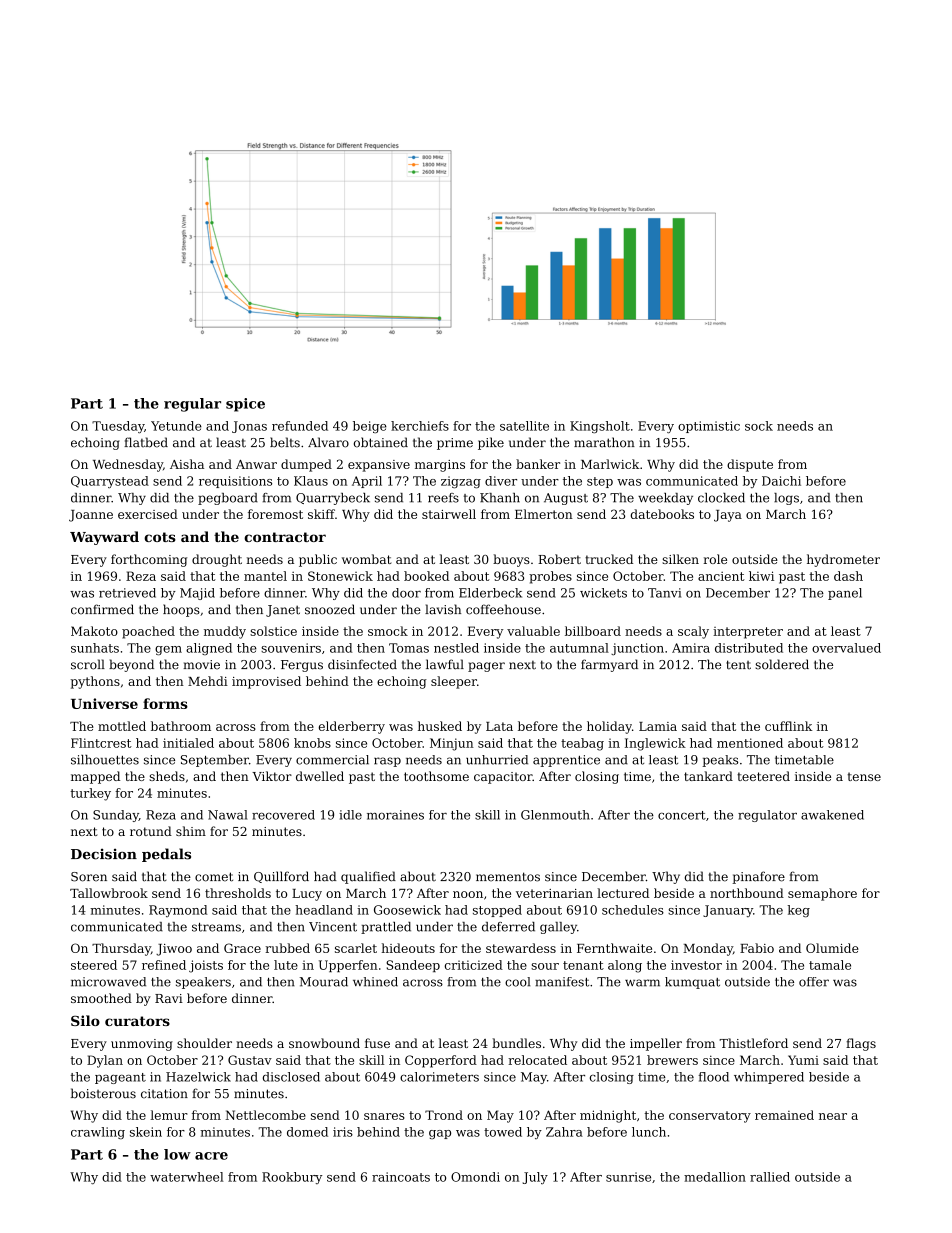 The image size is (952, 1233). What do you see at coordinates (770, 1177) in the screenshot?
I see `rallied` at bounding box center [770, 1177].
